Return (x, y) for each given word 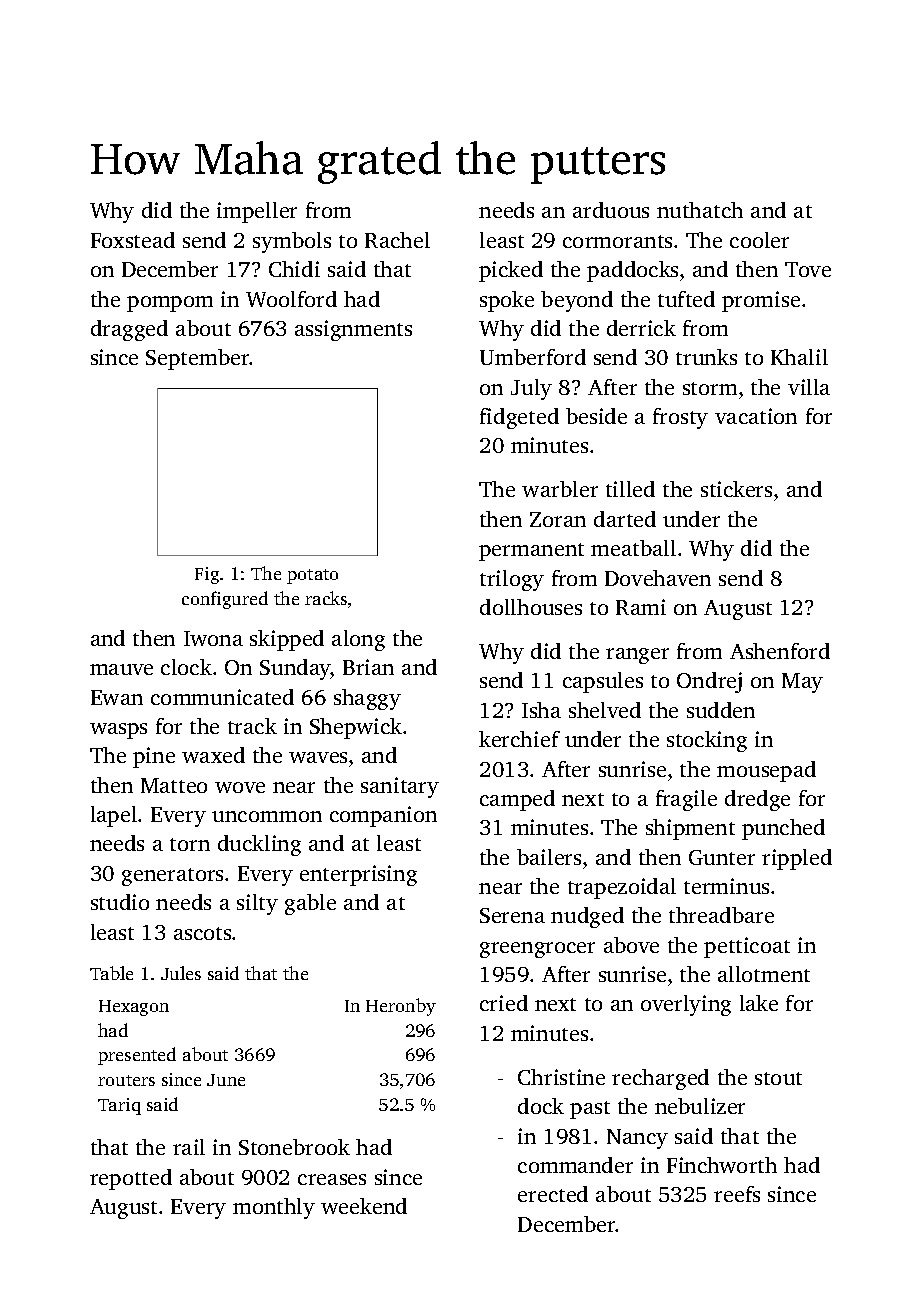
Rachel (397, 240)
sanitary (400, 787)
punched (783, 829)
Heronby (401, 1007)
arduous (611, 210)
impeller (257, 212)
